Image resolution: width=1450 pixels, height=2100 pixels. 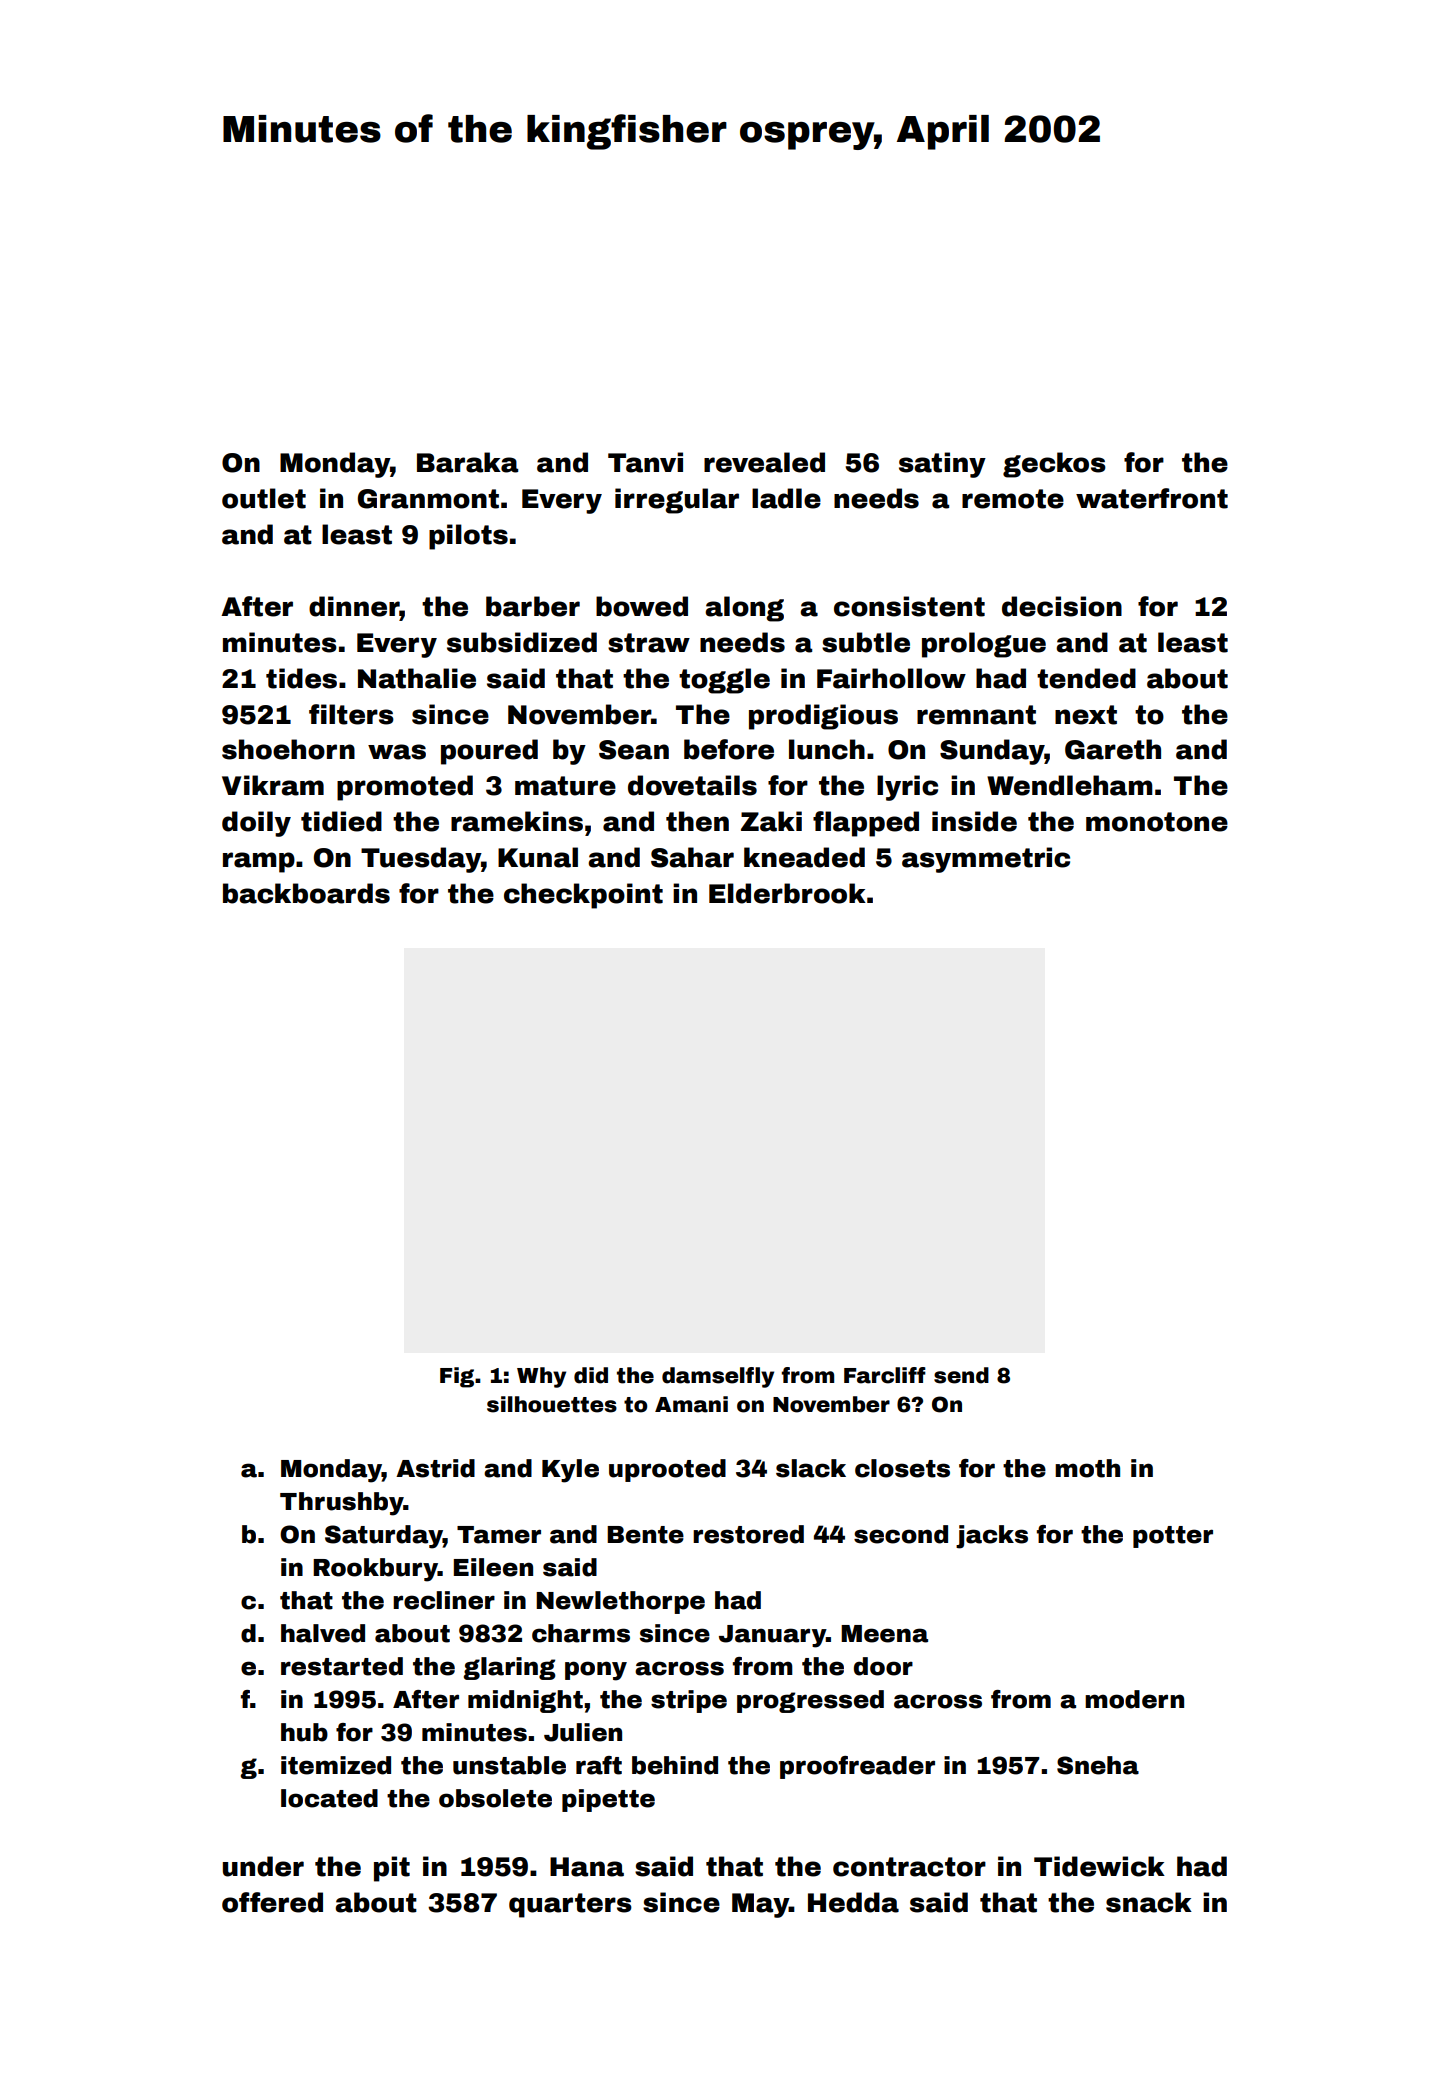 What do you see at coordinates (306, 893) in the screenshot?
I see `backboards` at bounding box center [306, 893].
